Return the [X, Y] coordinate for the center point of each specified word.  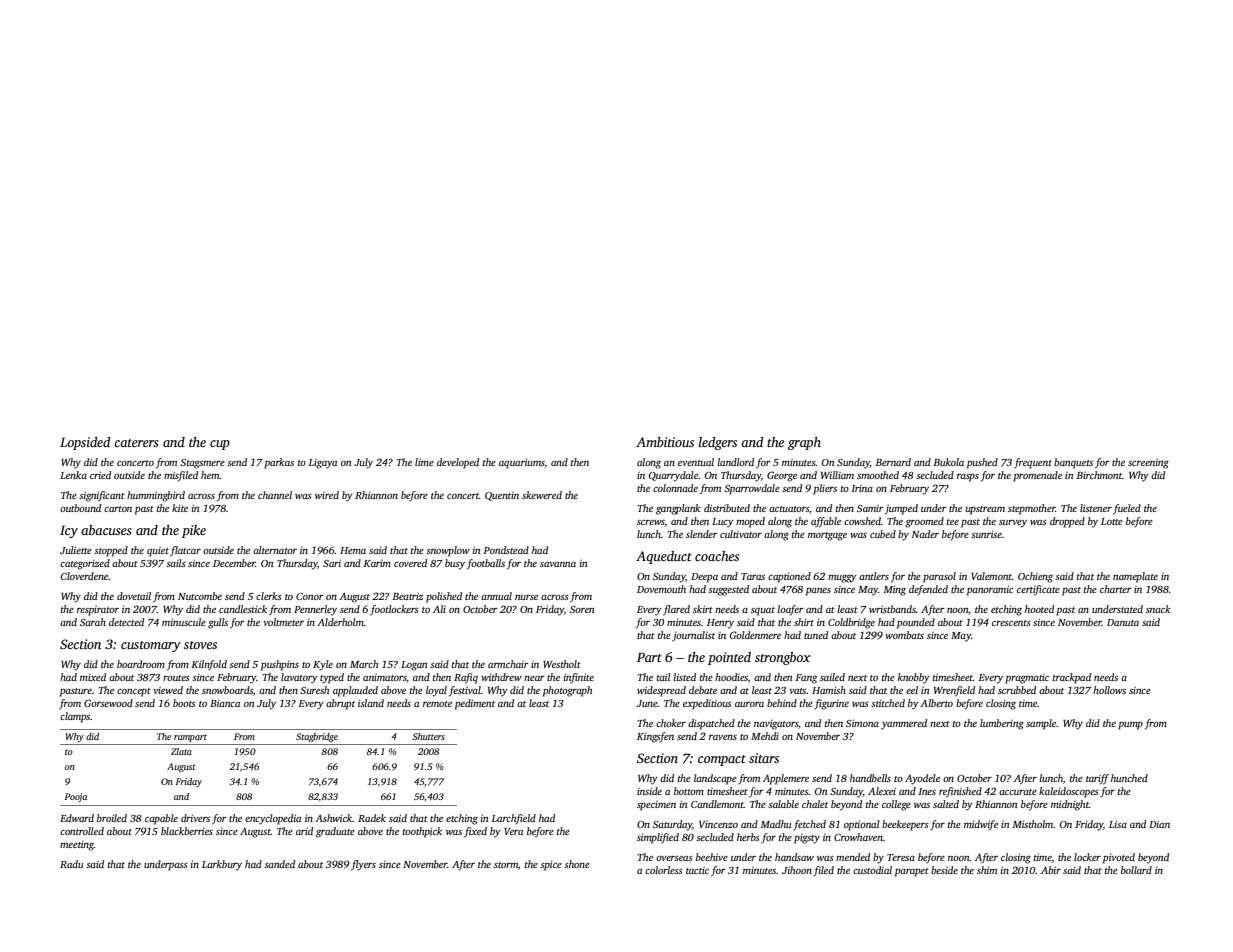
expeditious [707, 704]
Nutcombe [200, 596]
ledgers [718, 443]
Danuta [1123, 622]
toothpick [422, 832]
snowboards [227, 690]
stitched [888, 703]
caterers [136, 443]
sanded [279, 864]
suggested [728, 590]
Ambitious [665, 442]
